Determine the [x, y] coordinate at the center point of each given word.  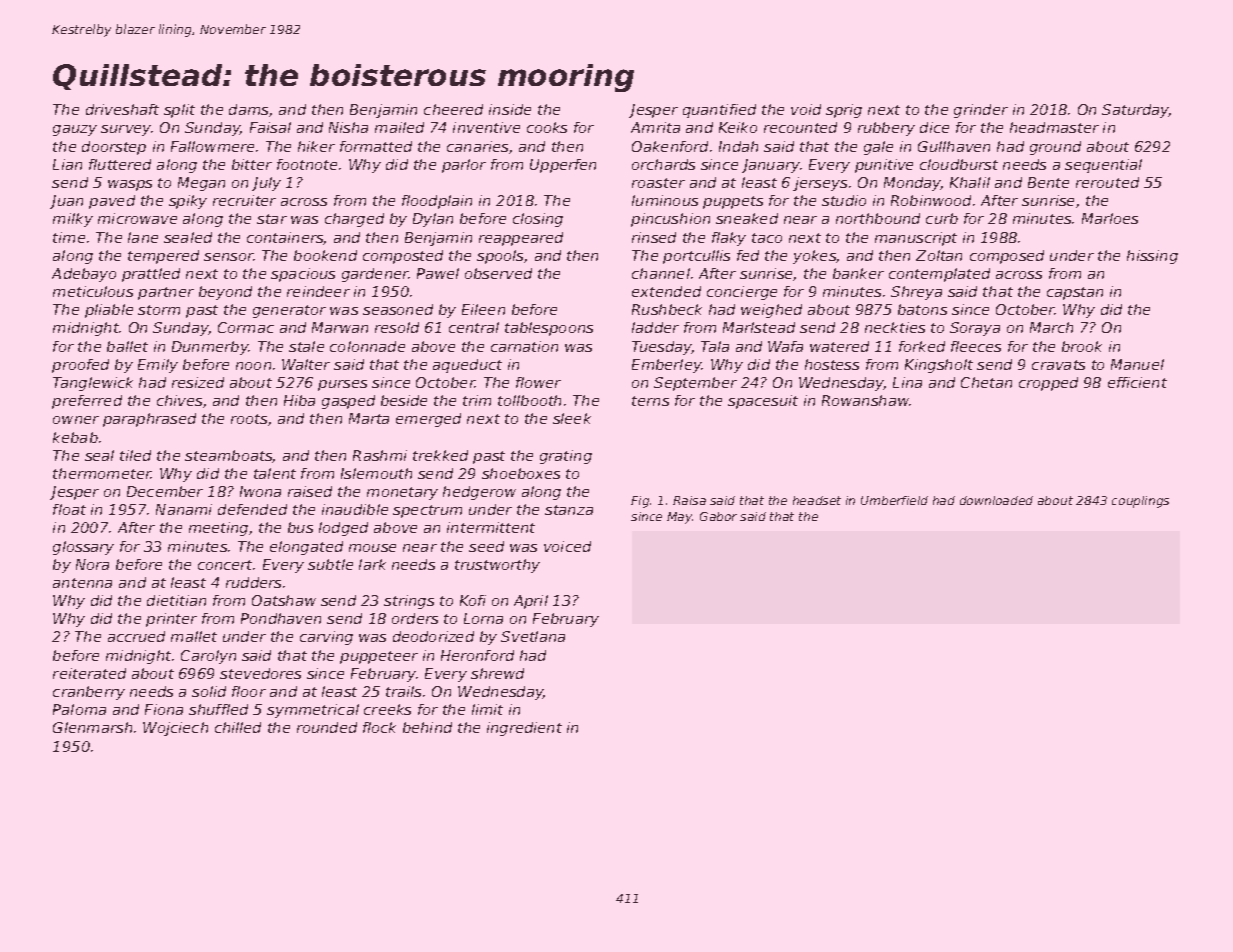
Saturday [1135, 111]
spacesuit [763, 402]
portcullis [696, 257]
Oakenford [670, 146]
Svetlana [533, 636]
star [272, 219]
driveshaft [122, 109]
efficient [1137, 382]
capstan [1075, 293]
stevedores [260, 673]
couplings [1140, 502]
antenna [82, 583]
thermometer [102, 473]
